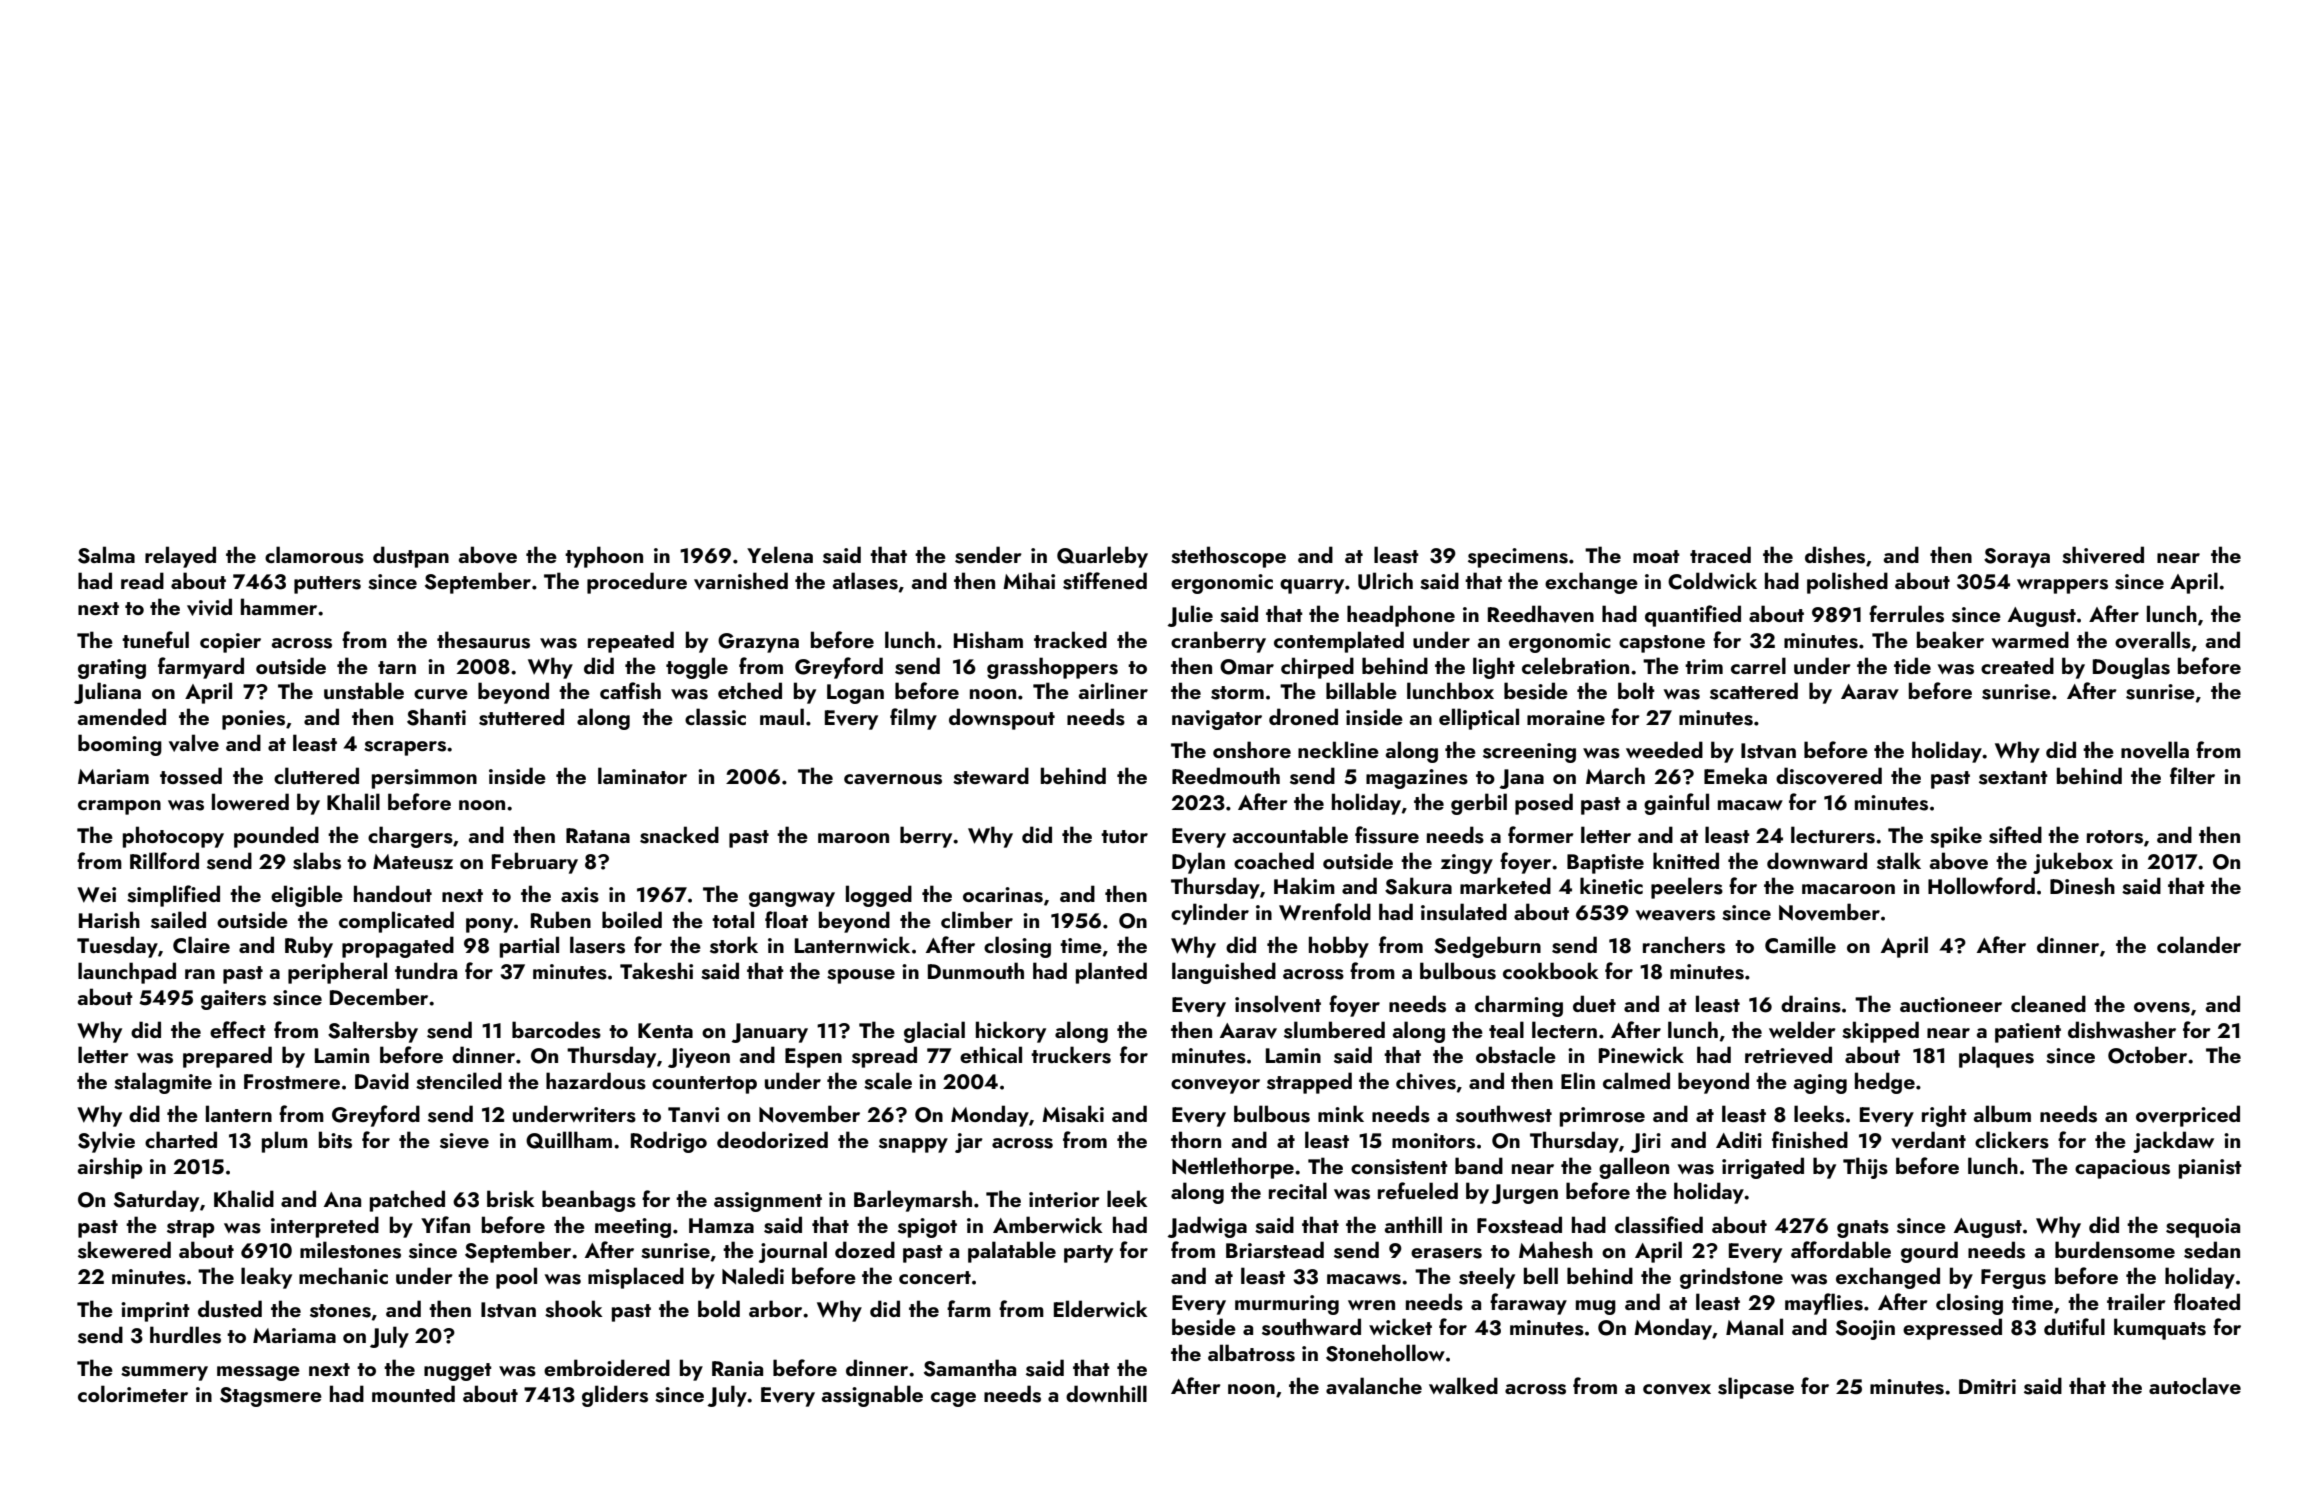 The width and height of the document is (2319, 1501). What do you see at coordinates (2013, 778) in the document?
I see `sextant` at bounding box center [2013, 778].
